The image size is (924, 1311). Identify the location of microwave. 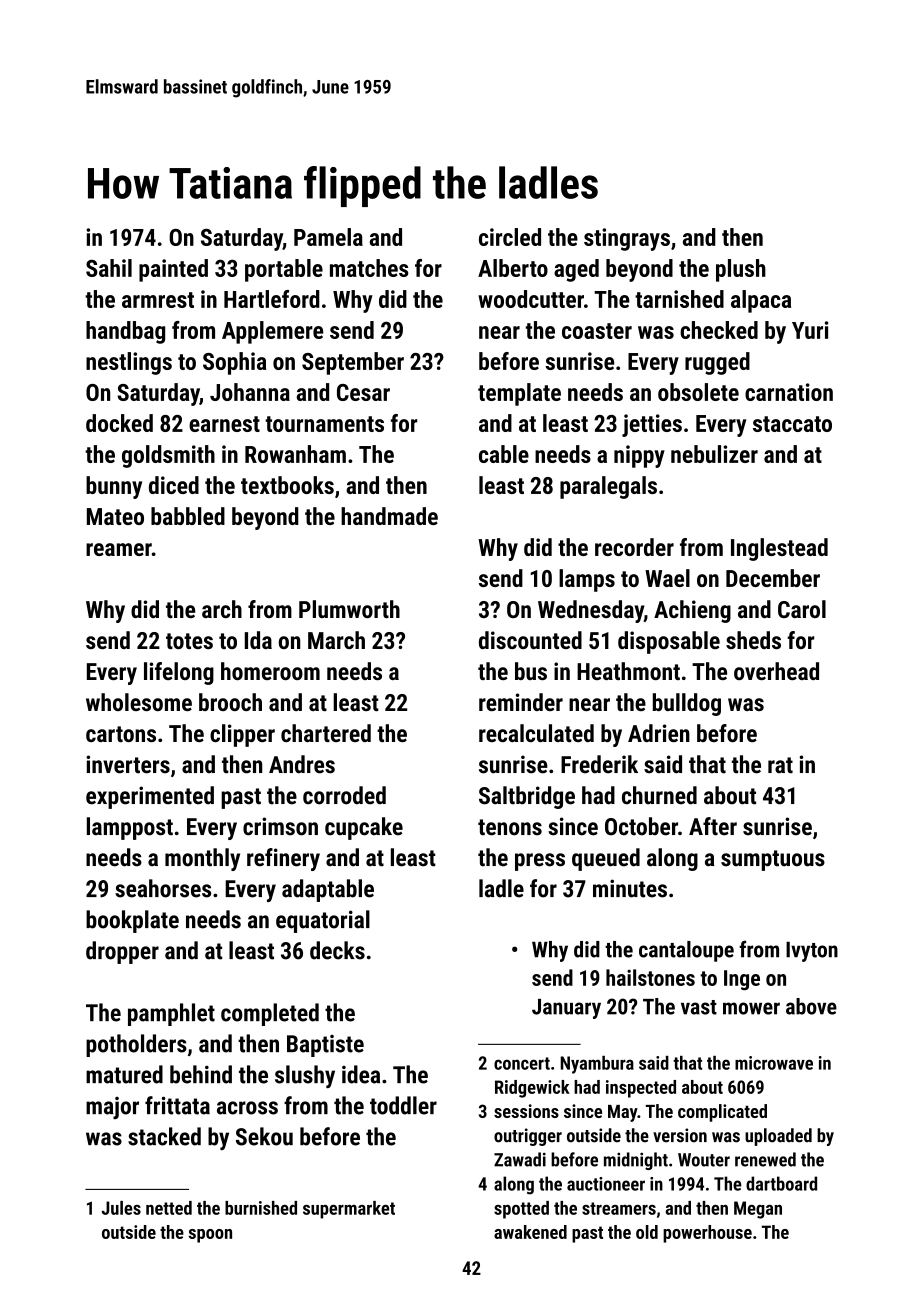
(774, 1063).
